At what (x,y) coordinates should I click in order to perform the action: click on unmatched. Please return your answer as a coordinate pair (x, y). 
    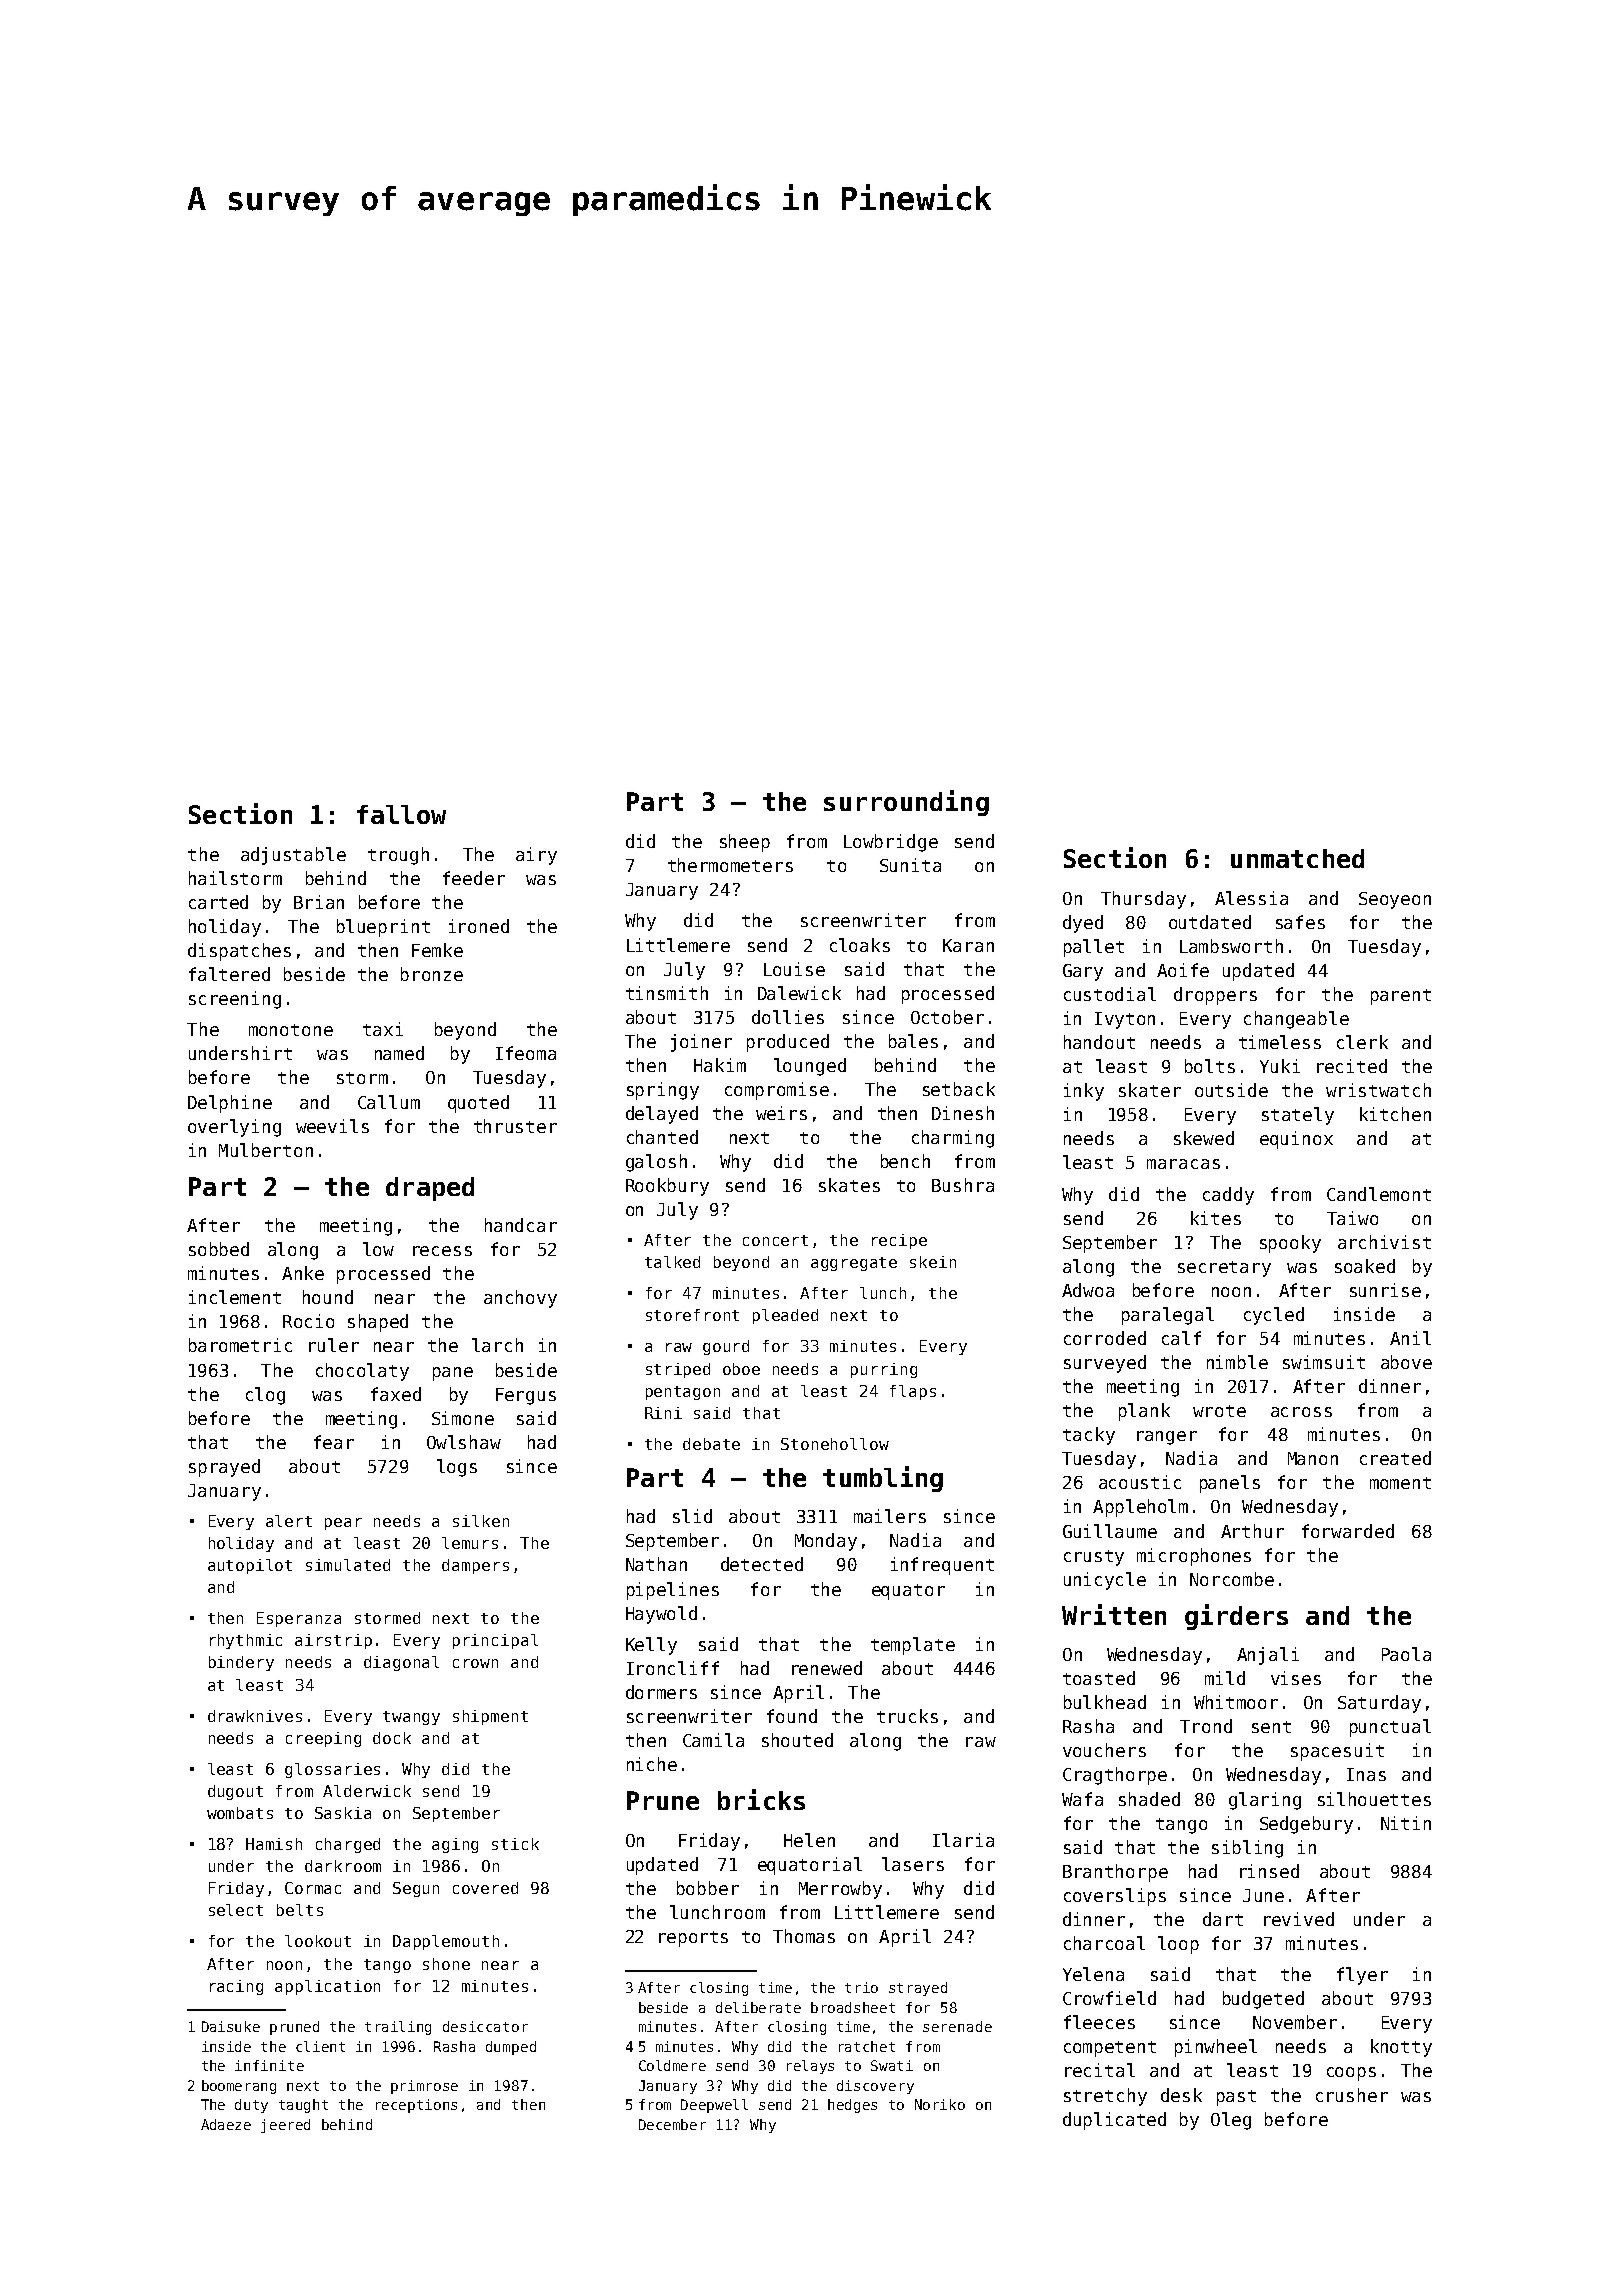
    Looking at the image, I should click on (1297, 858).
